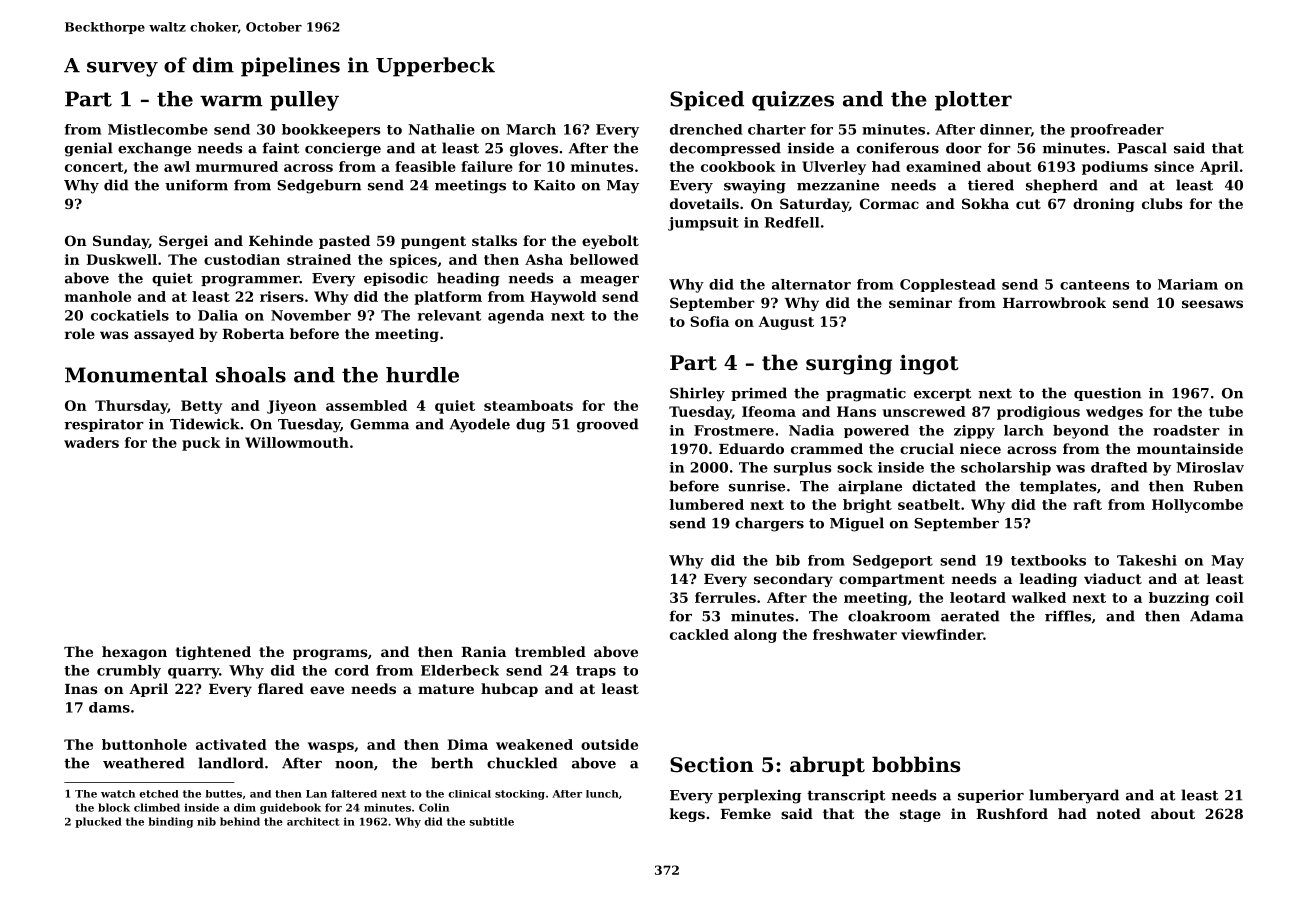 This screenshot has height=924, width=1308. I want to click on assayed, so click(164, 335).
